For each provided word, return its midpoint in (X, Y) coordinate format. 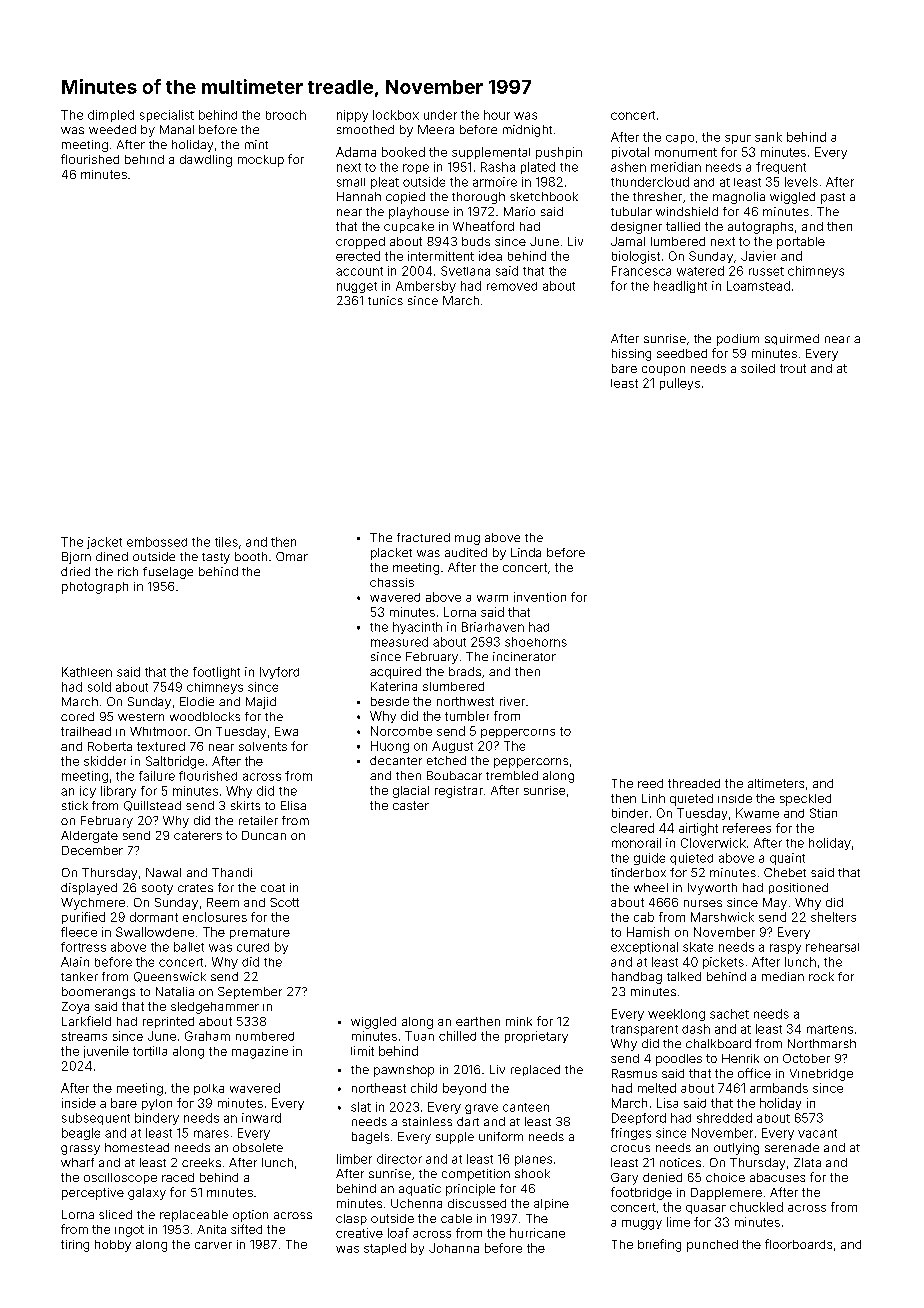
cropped (360, 243)
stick (75, 805)
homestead (137, 1147)
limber (354, 1159)
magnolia (739, 198)
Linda (526, 552)
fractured (423, 537)
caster (411, 805)
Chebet (785, 872)
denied (662, 1177)
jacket (104, 543)
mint (256, 144)
